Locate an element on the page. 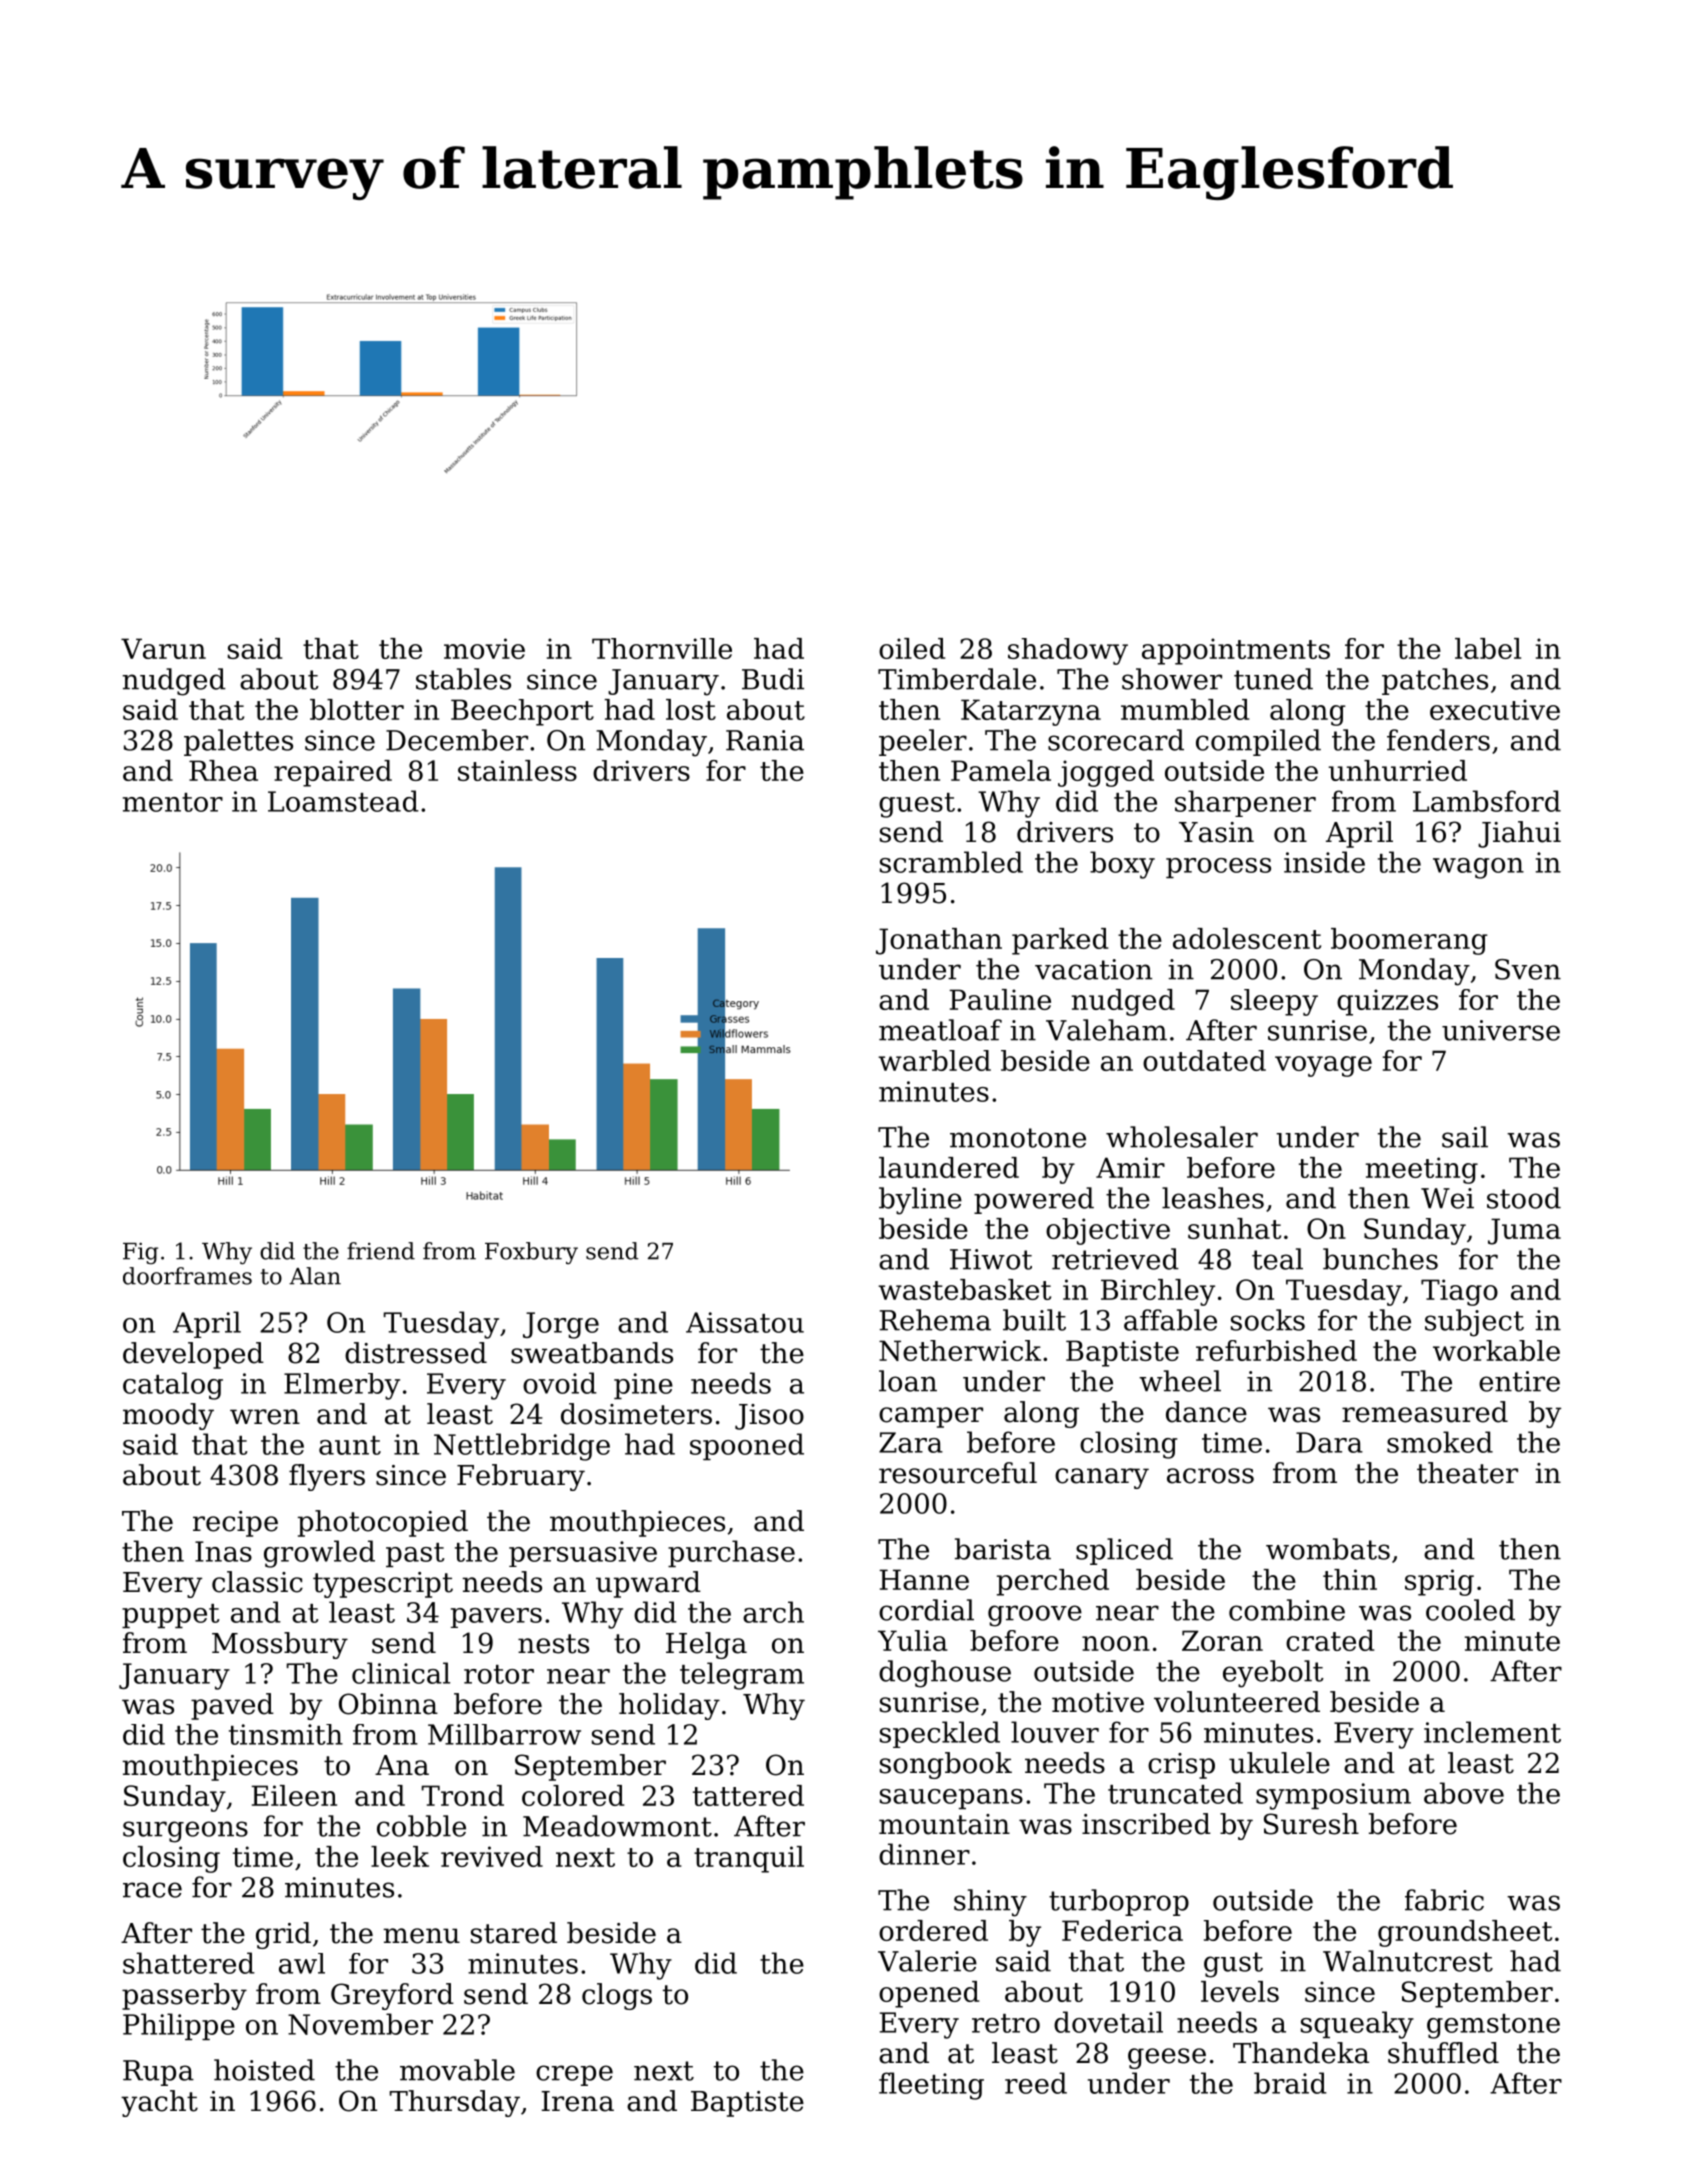  sunhat is located at coordinates (1234, 1228).
